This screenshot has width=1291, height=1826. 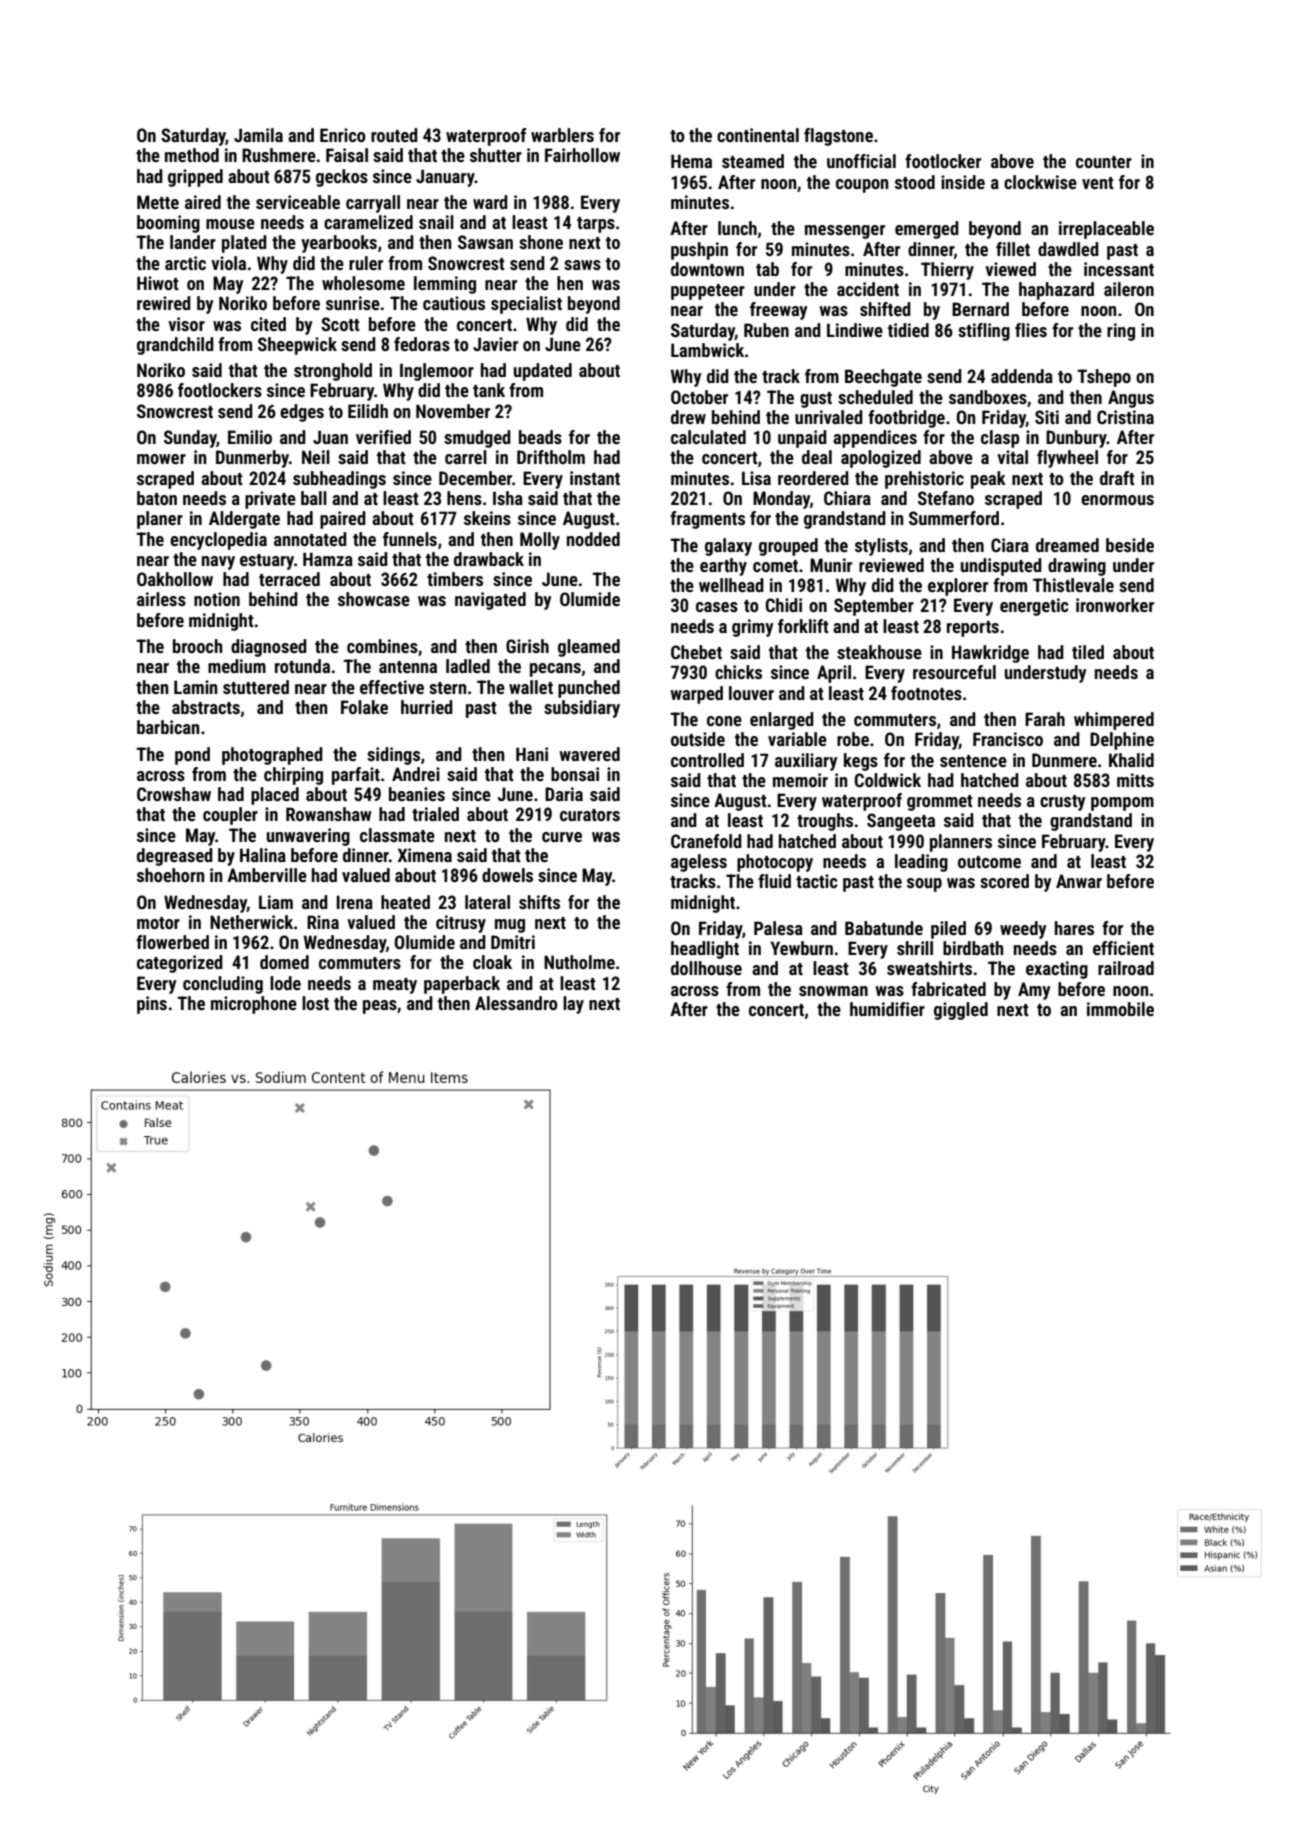 What do you see at coordinates (527, 646) in the screenshot?
I see `Girish` at bounding box center [527, 646].
